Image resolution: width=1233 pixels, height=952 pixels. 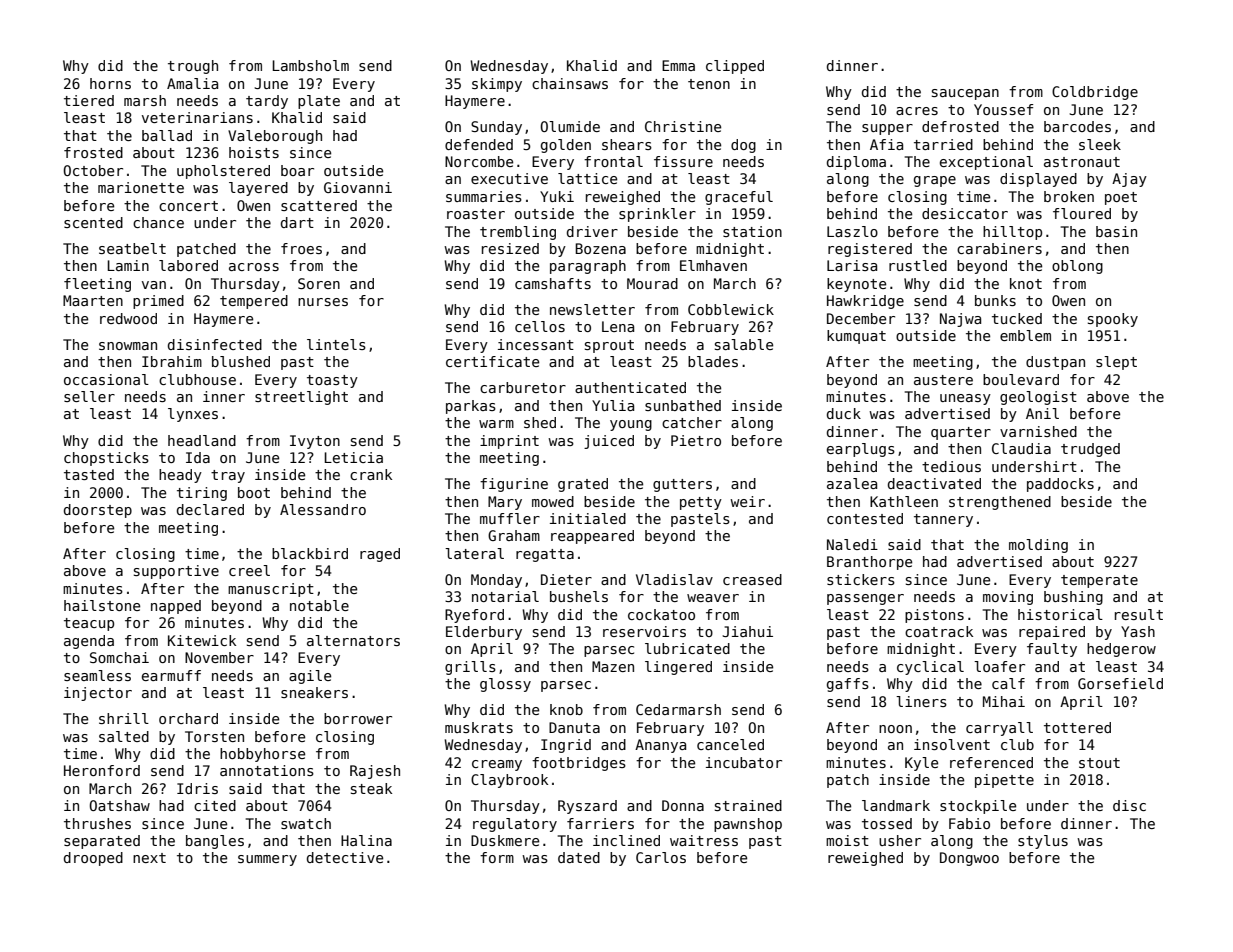 I want to click on Carlos, so click(x=661, y=857).
